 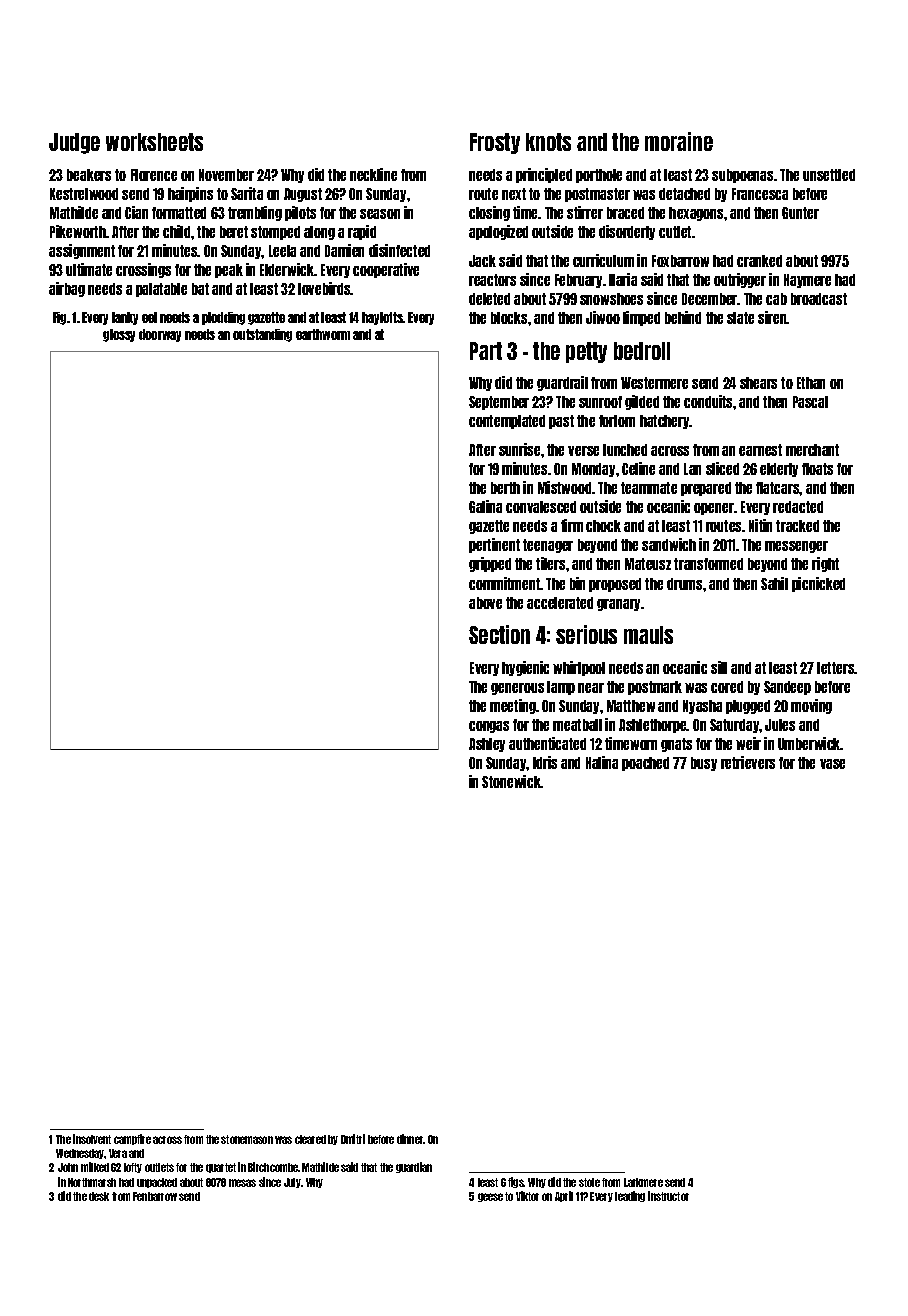 I want to click on stole, so click(x=589, y=1182).
